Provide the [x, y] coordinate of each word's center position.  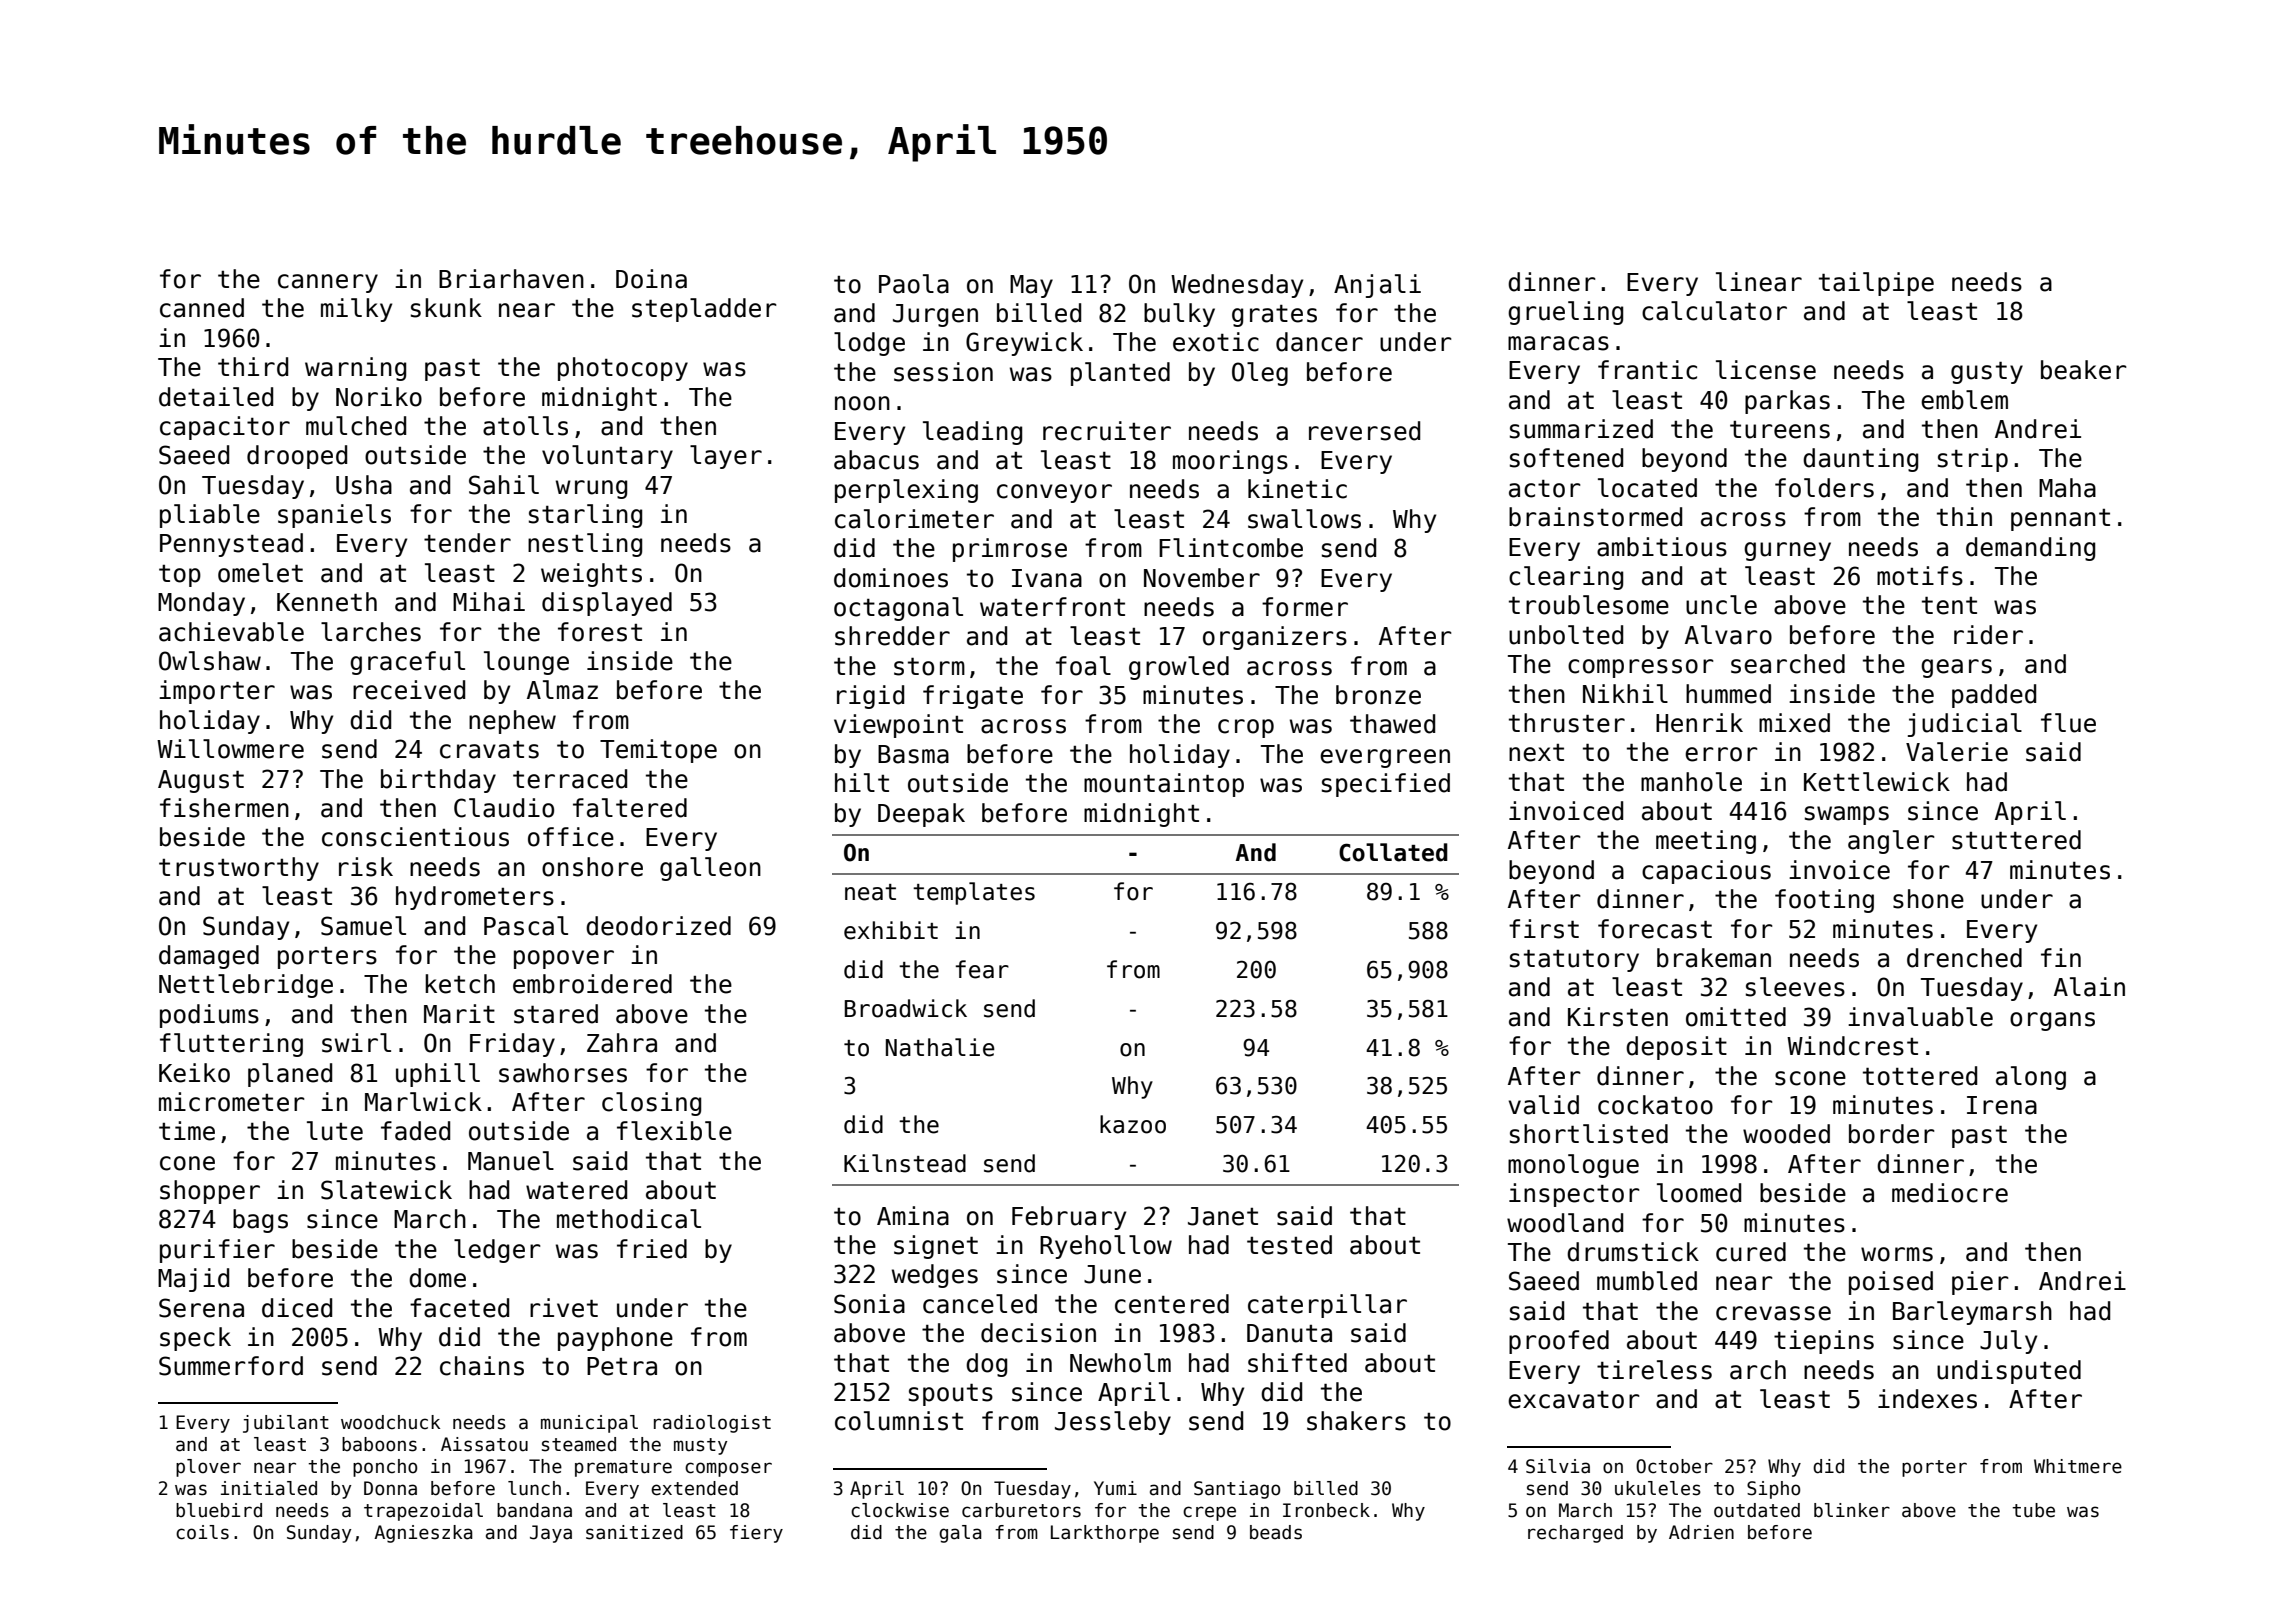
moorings [1230, 462]
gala [960, 1534]
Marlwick [423, 1102]
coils [202, 1532]
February [1069, 1218]
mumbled [1647, 1281]
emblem [1964, 400]
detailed [216, 397]
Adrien [1701, 1532]
